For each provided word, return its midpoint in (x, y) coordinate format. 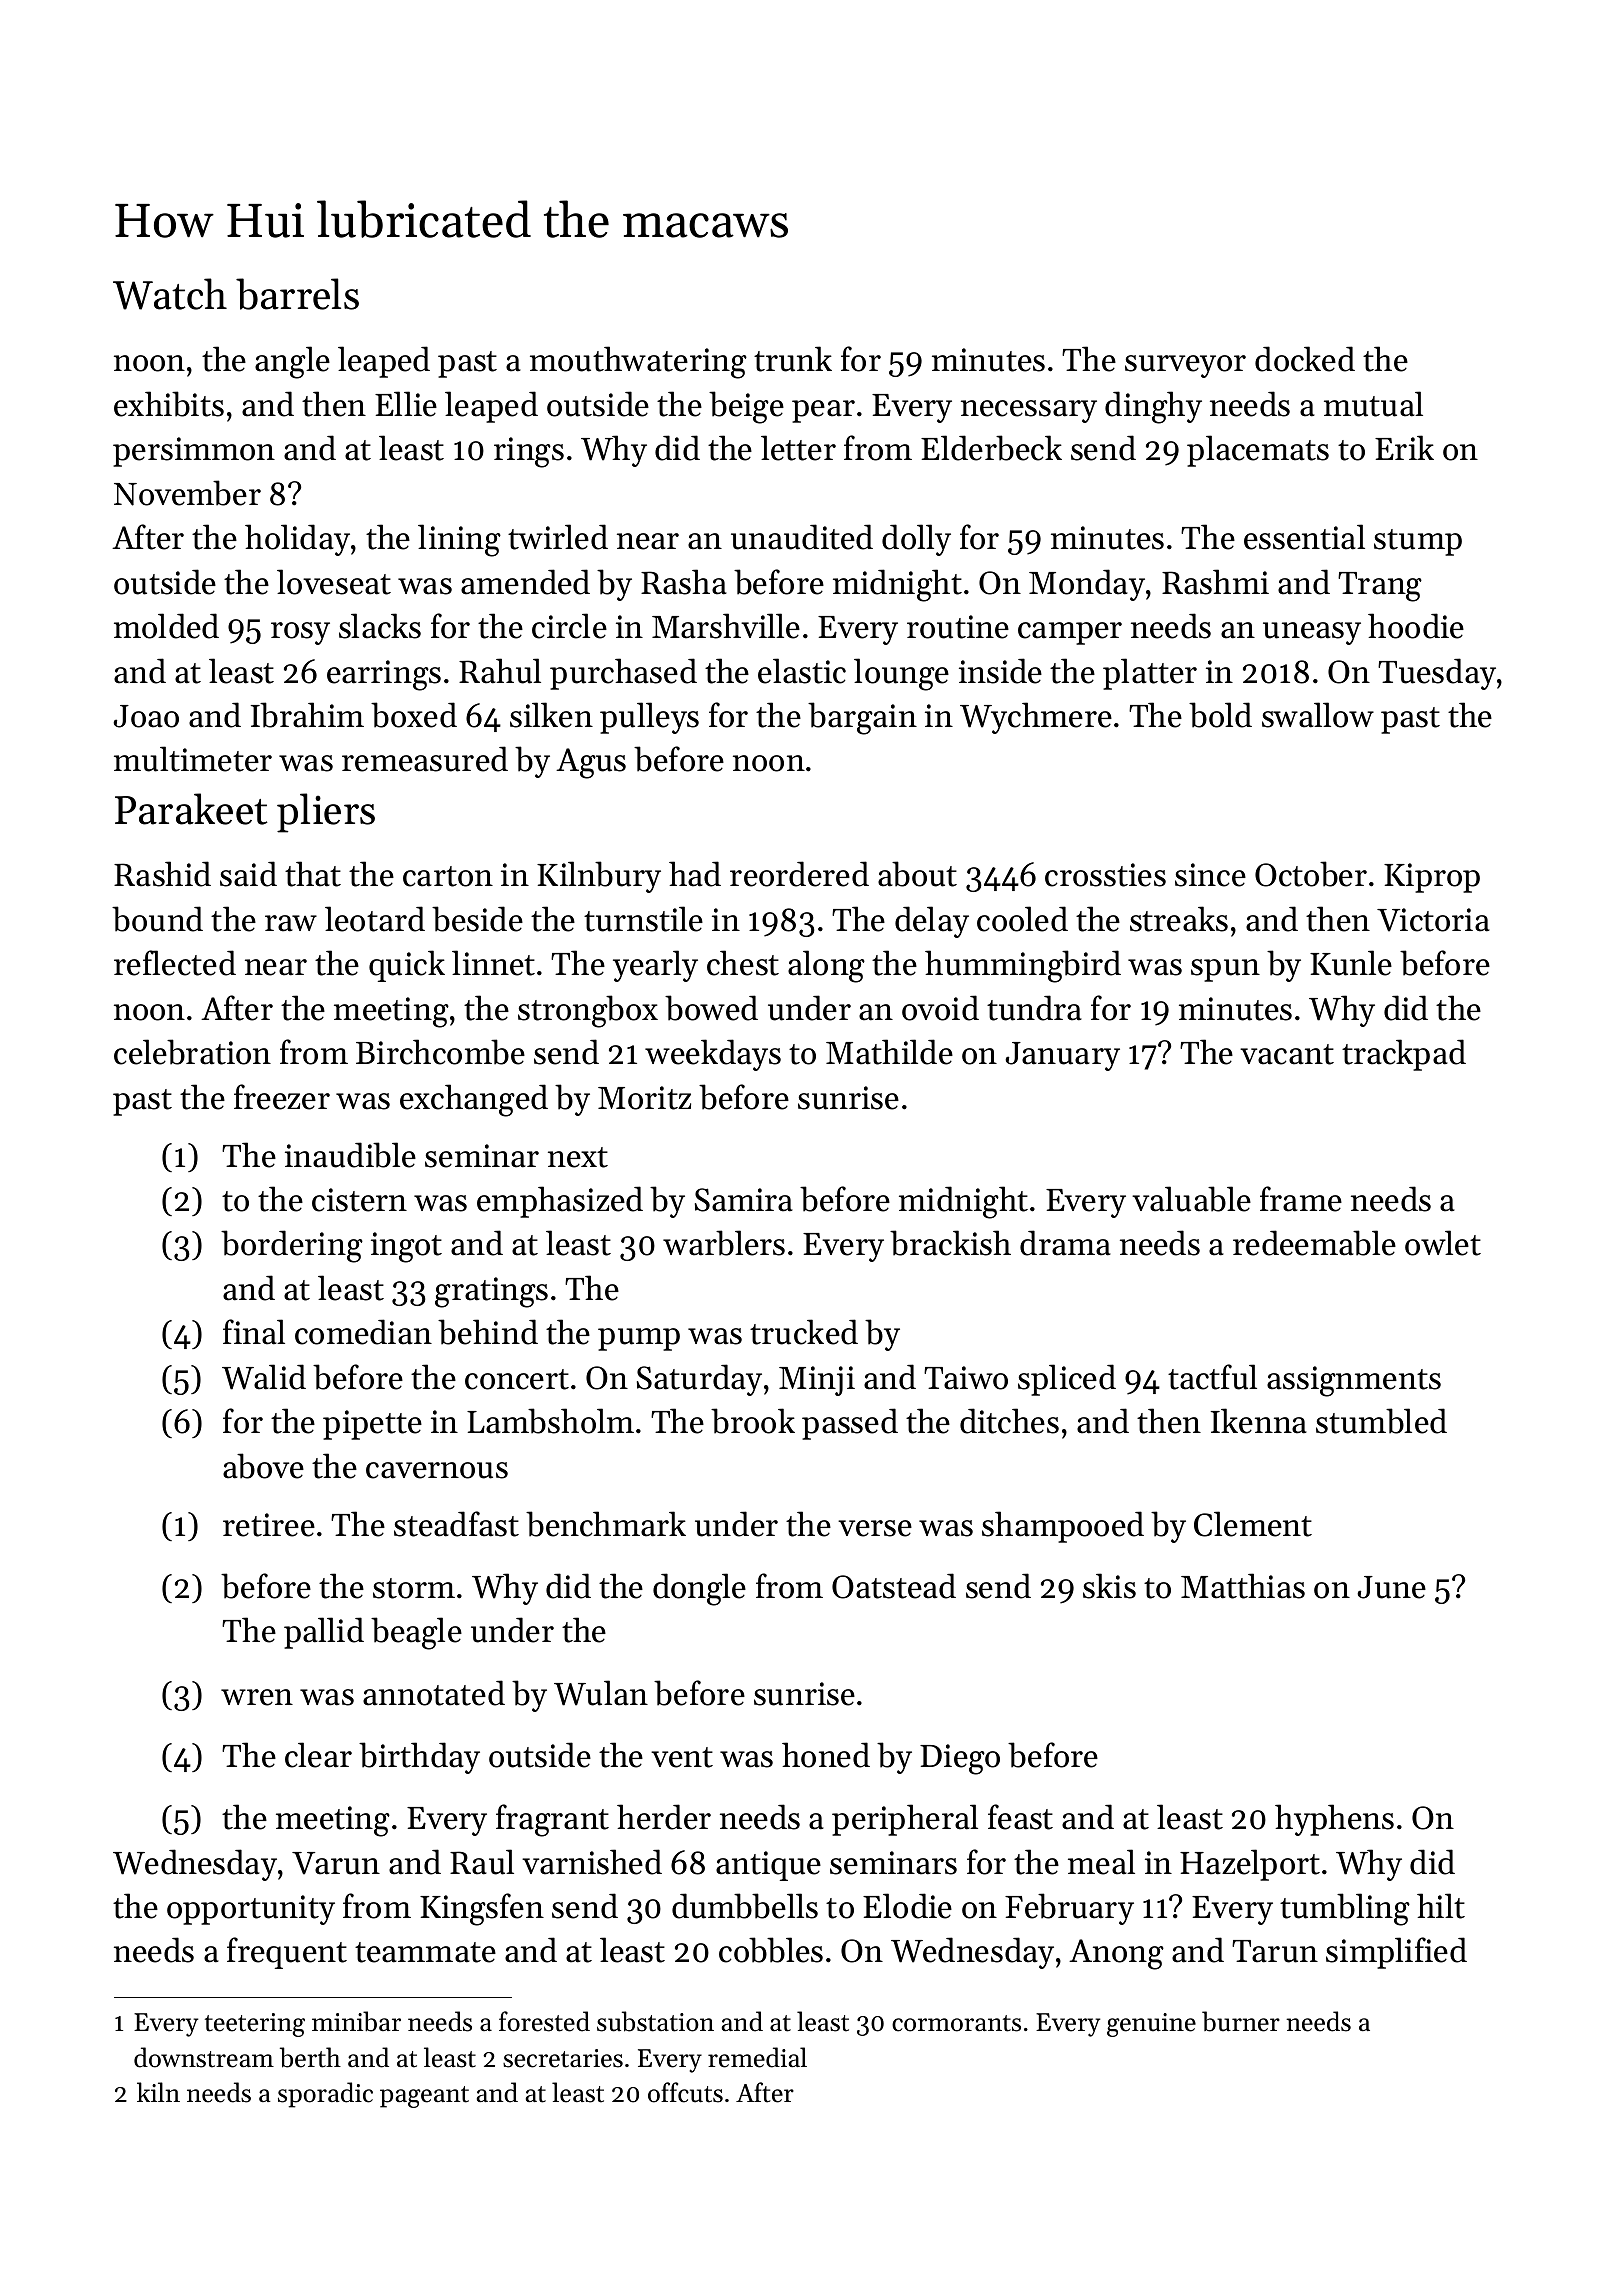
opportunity (251, 1910)
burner (1241, 2021)
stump (1418, 542)
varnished (592, 1862)
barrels (297, 294)
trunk (793, 359)
